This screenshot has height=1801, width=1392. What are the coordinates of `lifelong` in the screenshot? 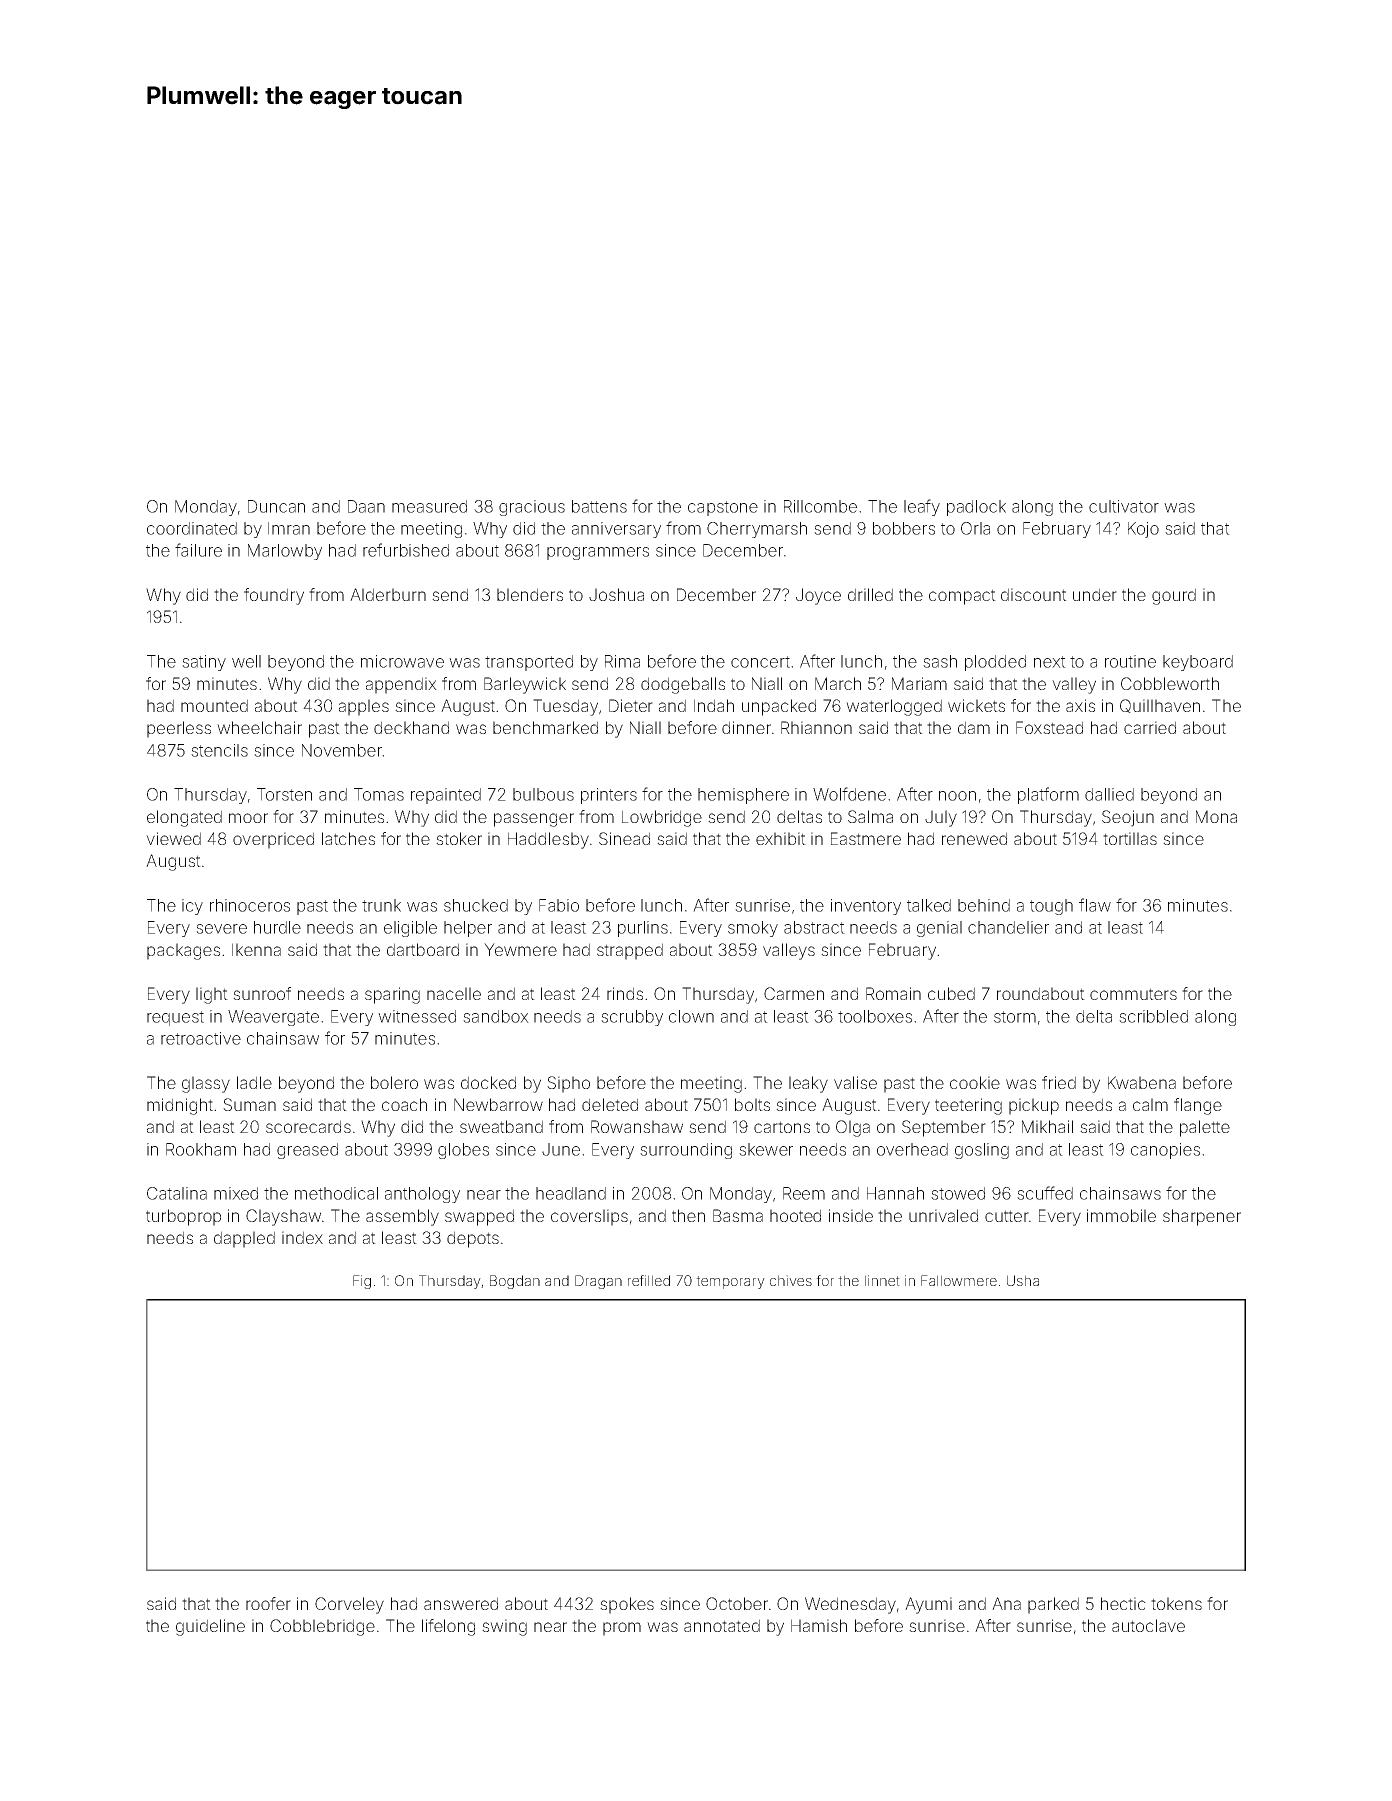 It's located at (448, 1627).
